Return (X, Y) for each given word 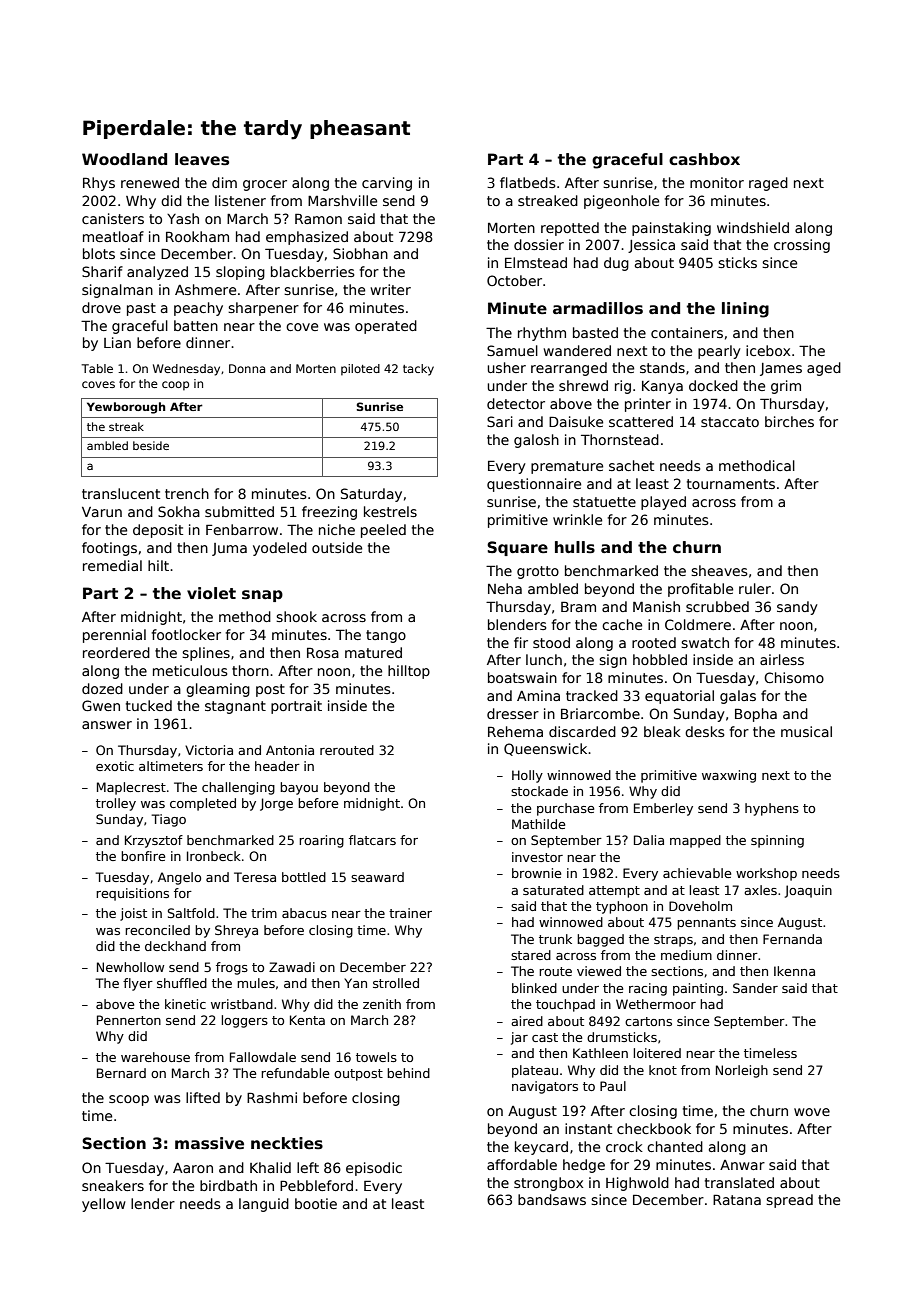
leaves (202, 159)
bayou (299, 788)
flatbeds (528, 182)
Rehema (515, 731)
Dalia (649, 840)
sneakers (113, 1185)
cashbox (704, 159)
